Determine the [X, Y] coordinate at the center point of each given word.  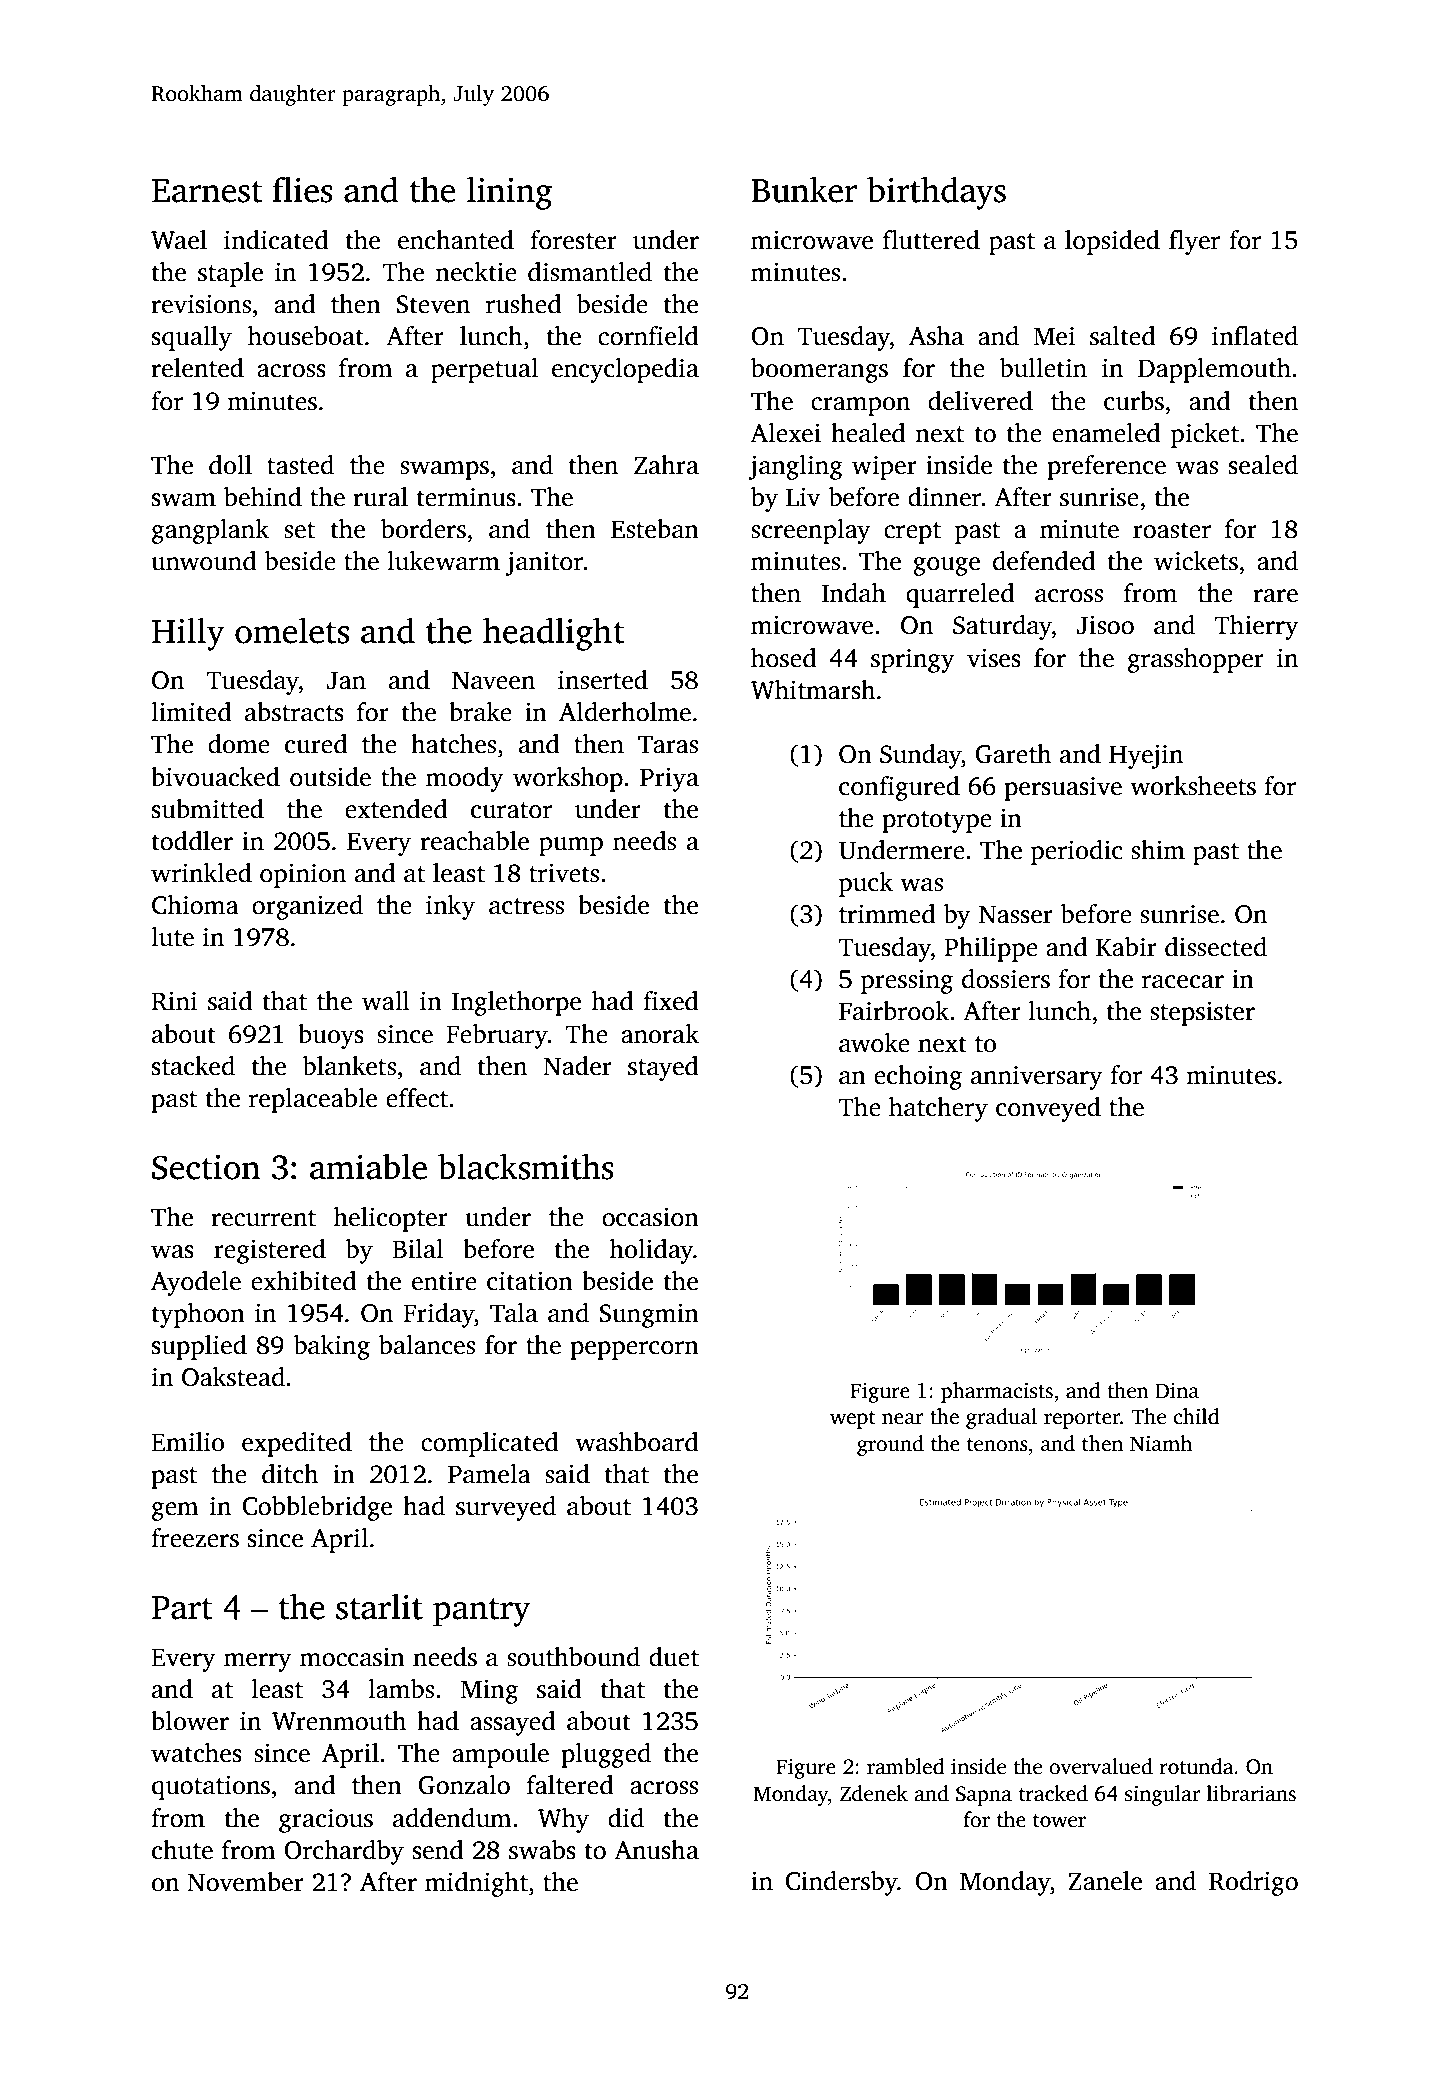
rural [380, 497]
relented [197, 368]
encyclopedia [625, 370]
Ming [489, 1691]
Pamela [489, 1474]
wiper [884, 467]
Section [206, 1167]
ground [890, 1445]
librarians [1251, 1793]
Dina [1177, 1391]
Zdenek [874, 1793]
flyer [1194, 242]
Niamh [1161, 1443]
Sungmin [649, 1315]
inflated [1255, 336]
